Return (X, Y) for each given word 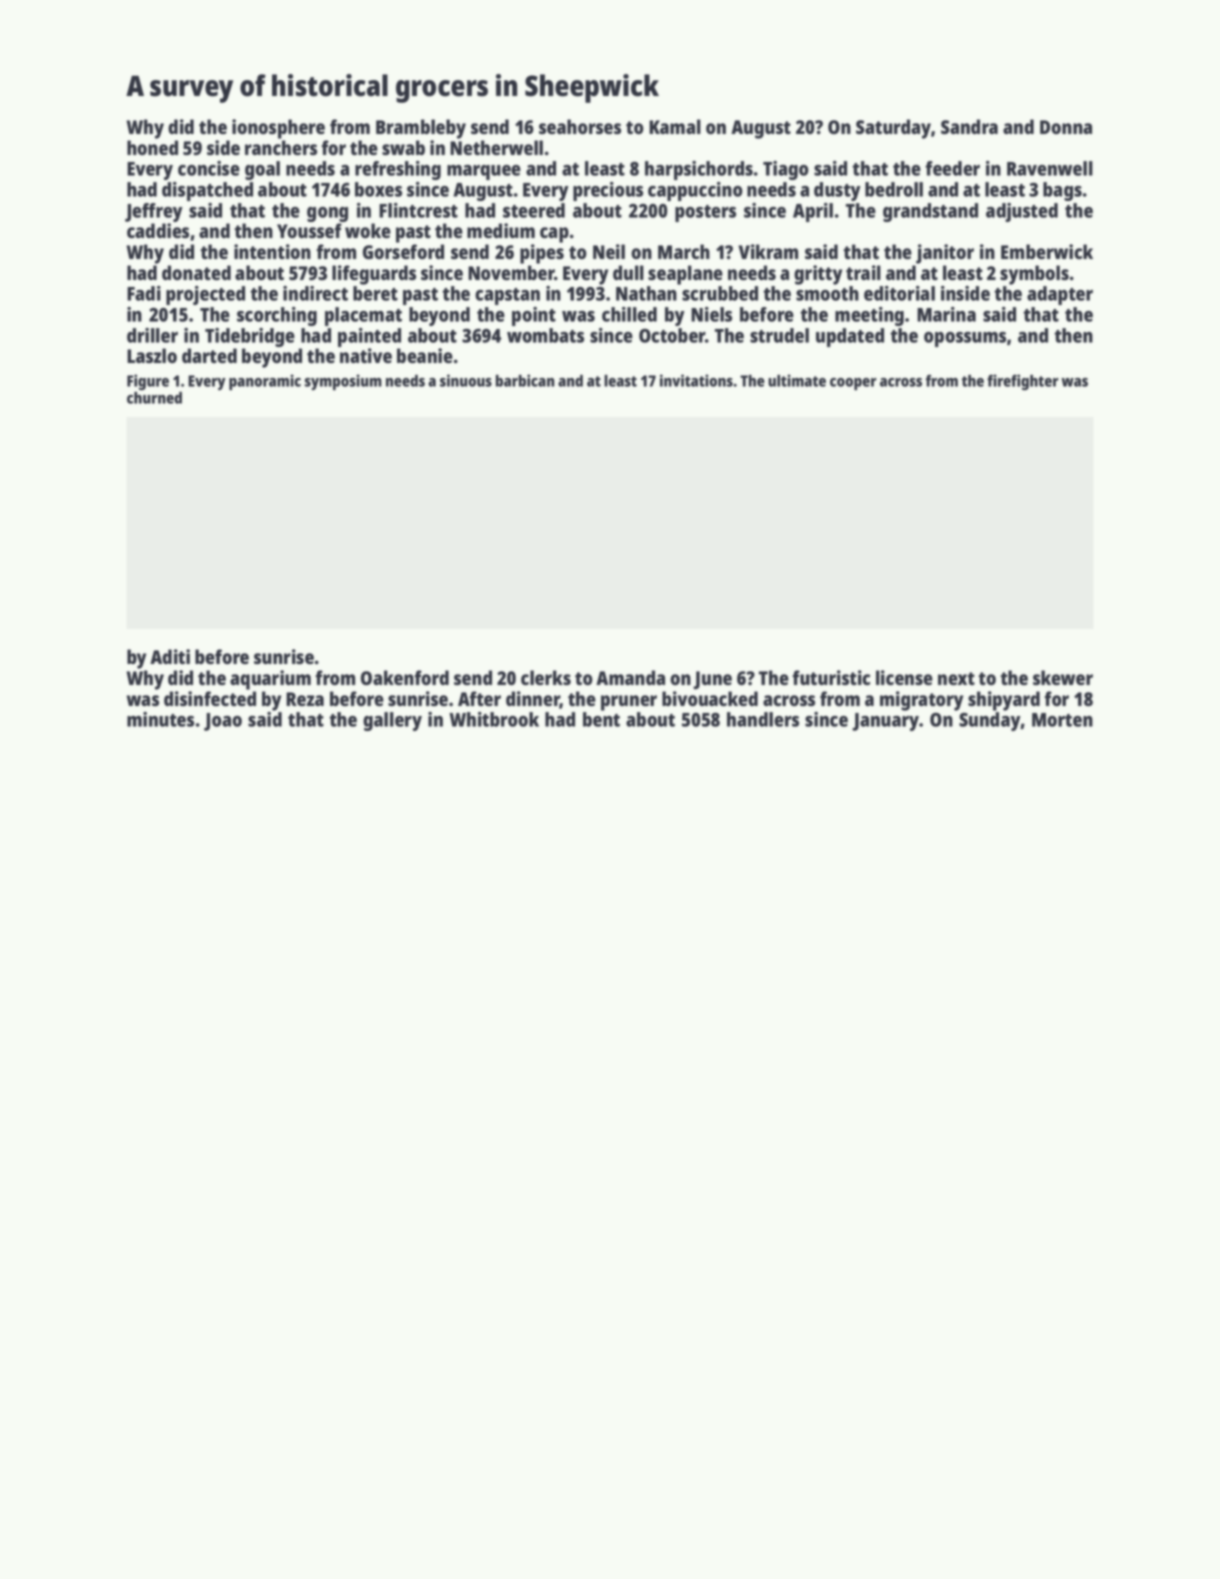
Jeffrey (154, 212)
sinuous (466, 380)
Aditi (170, 656)
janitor (945, 254)
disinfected (210, 698)
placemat (363, 316)
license (904, 677)
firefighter (1023, 382)
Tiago (786, 170)
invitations (696, 380)
